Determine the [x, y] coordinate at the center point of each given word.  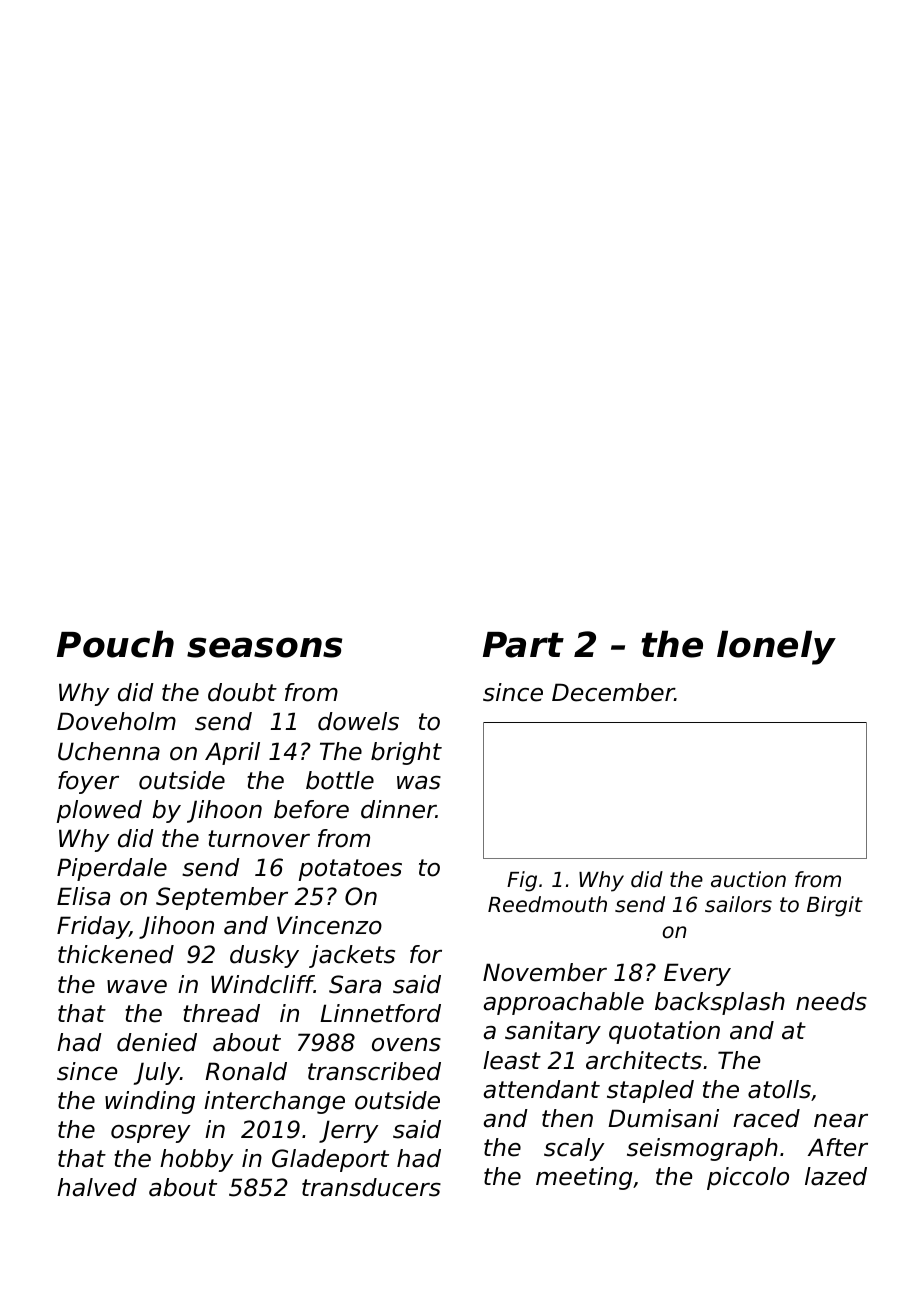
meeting [584, 1178]
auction [748, 879]
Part [523, 645]
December [613, 692]
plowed [99, 811]
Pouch [115, 644]
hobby [196, 1160]
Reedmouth [547, 904]
